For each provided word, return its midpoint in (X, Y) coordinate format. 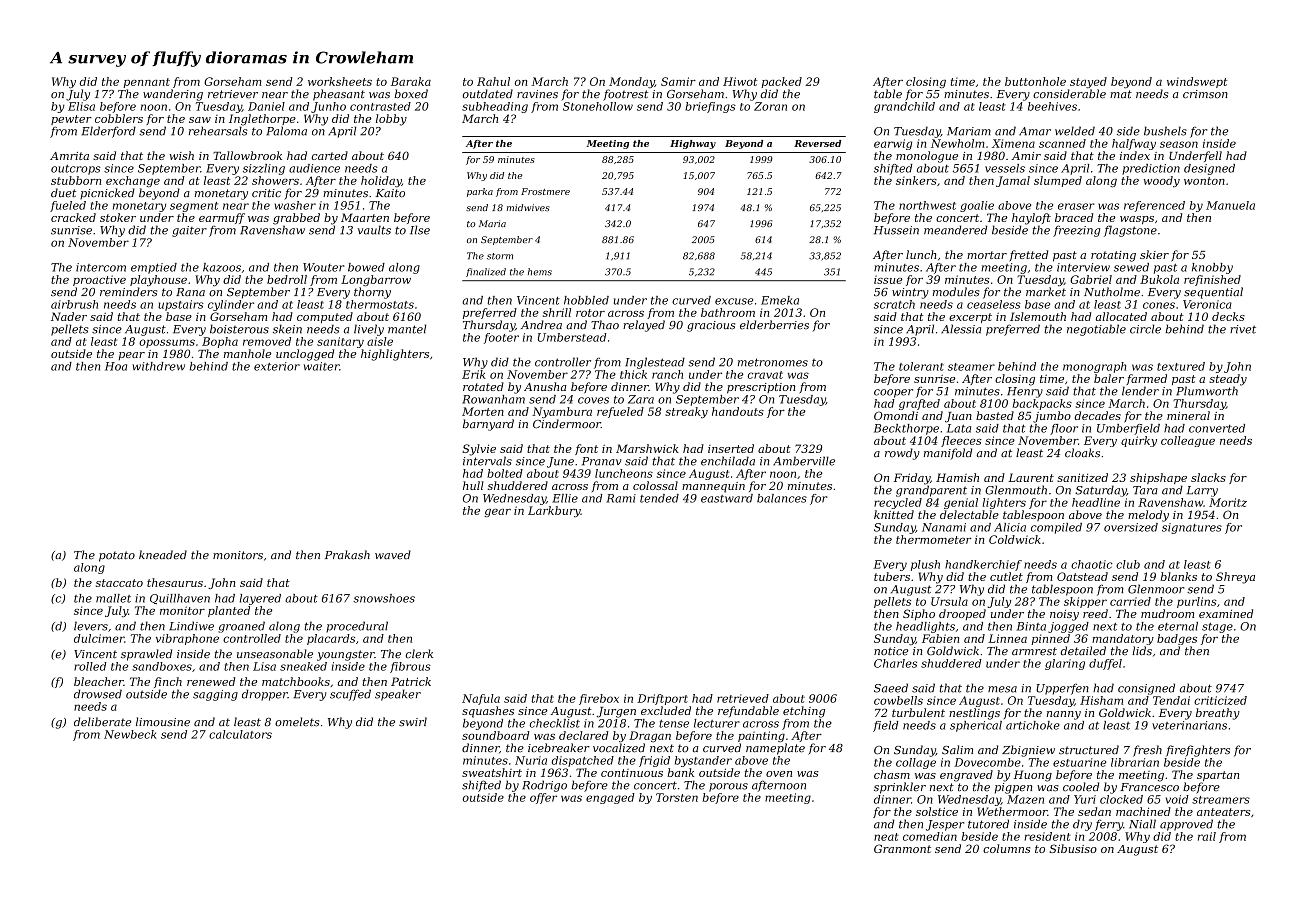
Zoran (770, 106)
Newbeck (130, 734)
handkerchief (983, 565)
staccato (119, 583)
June (560, 462)
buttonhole (1035, 81)
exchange (133, 181)
